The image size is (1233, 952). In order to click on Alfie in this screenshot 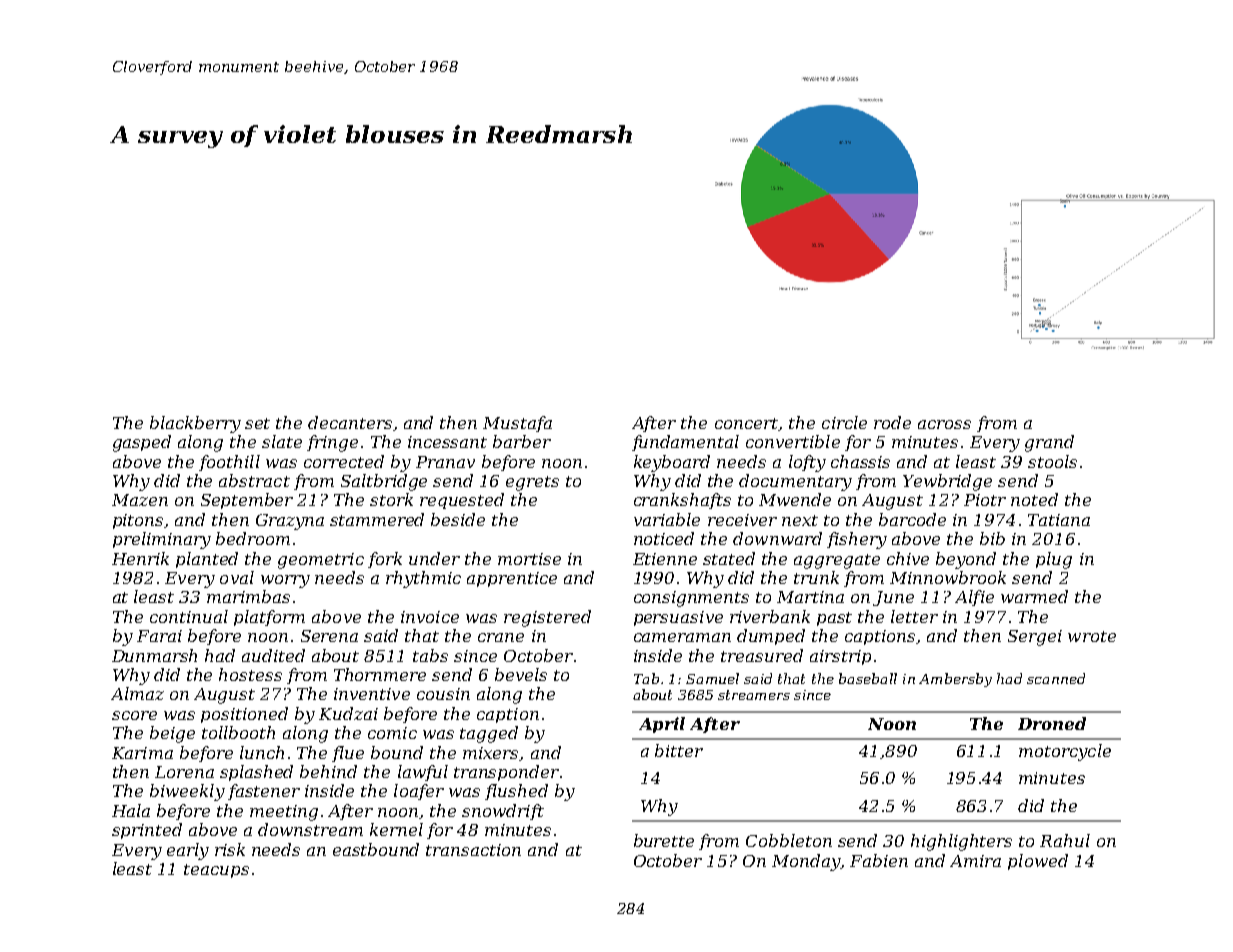, I will do `click(974, 598)`.
